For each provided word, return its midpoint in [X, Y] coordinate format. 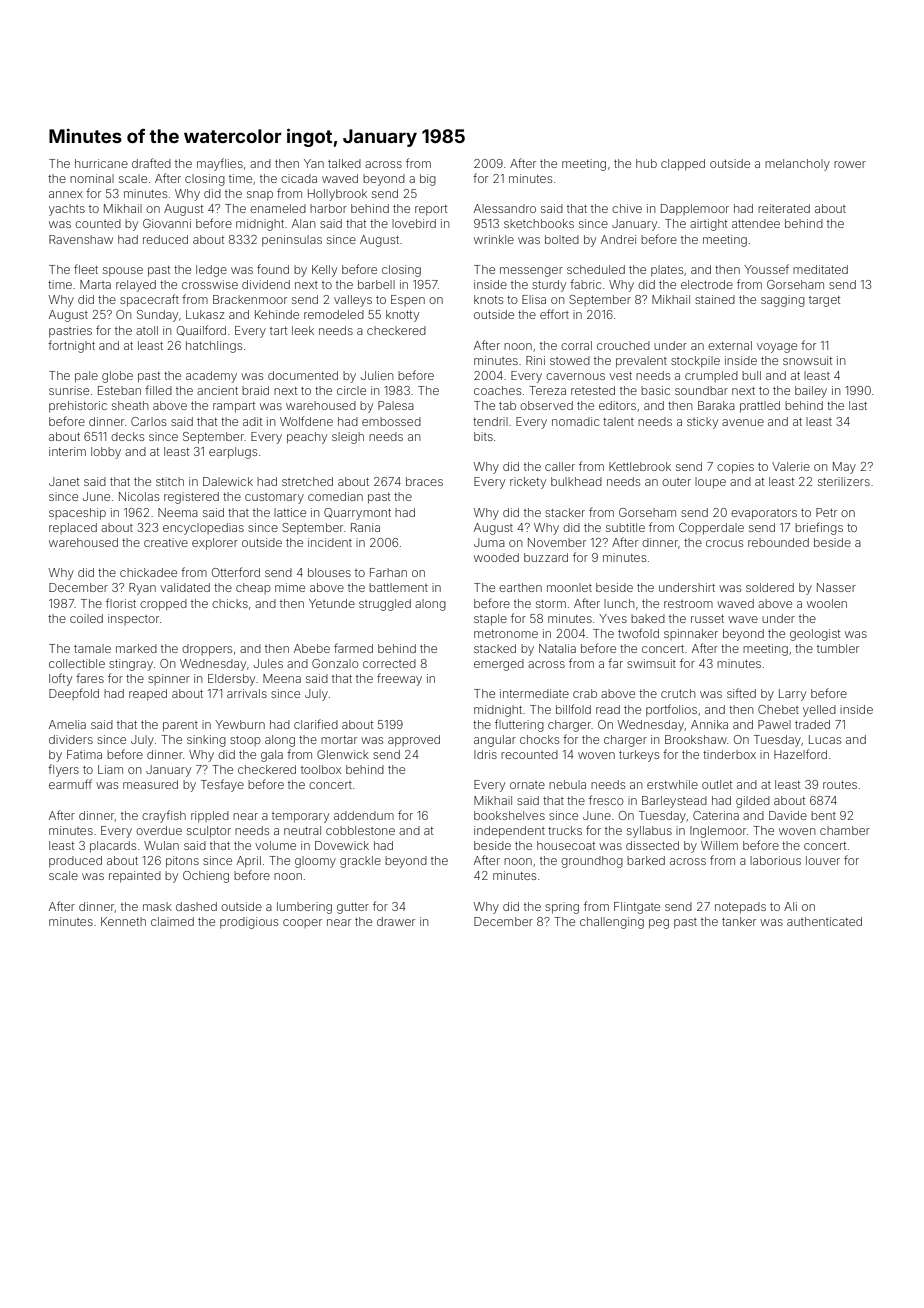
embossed [391, 421]
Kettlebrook [640, 466]
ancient [217, 390]
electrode [707, 284]
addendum [364, 815]
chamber [845, 830]
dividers [71, 739]
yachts [67, 210]
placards [113, 847]
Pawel [774, 724]
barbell [376, 284]
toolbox [321, 769]
